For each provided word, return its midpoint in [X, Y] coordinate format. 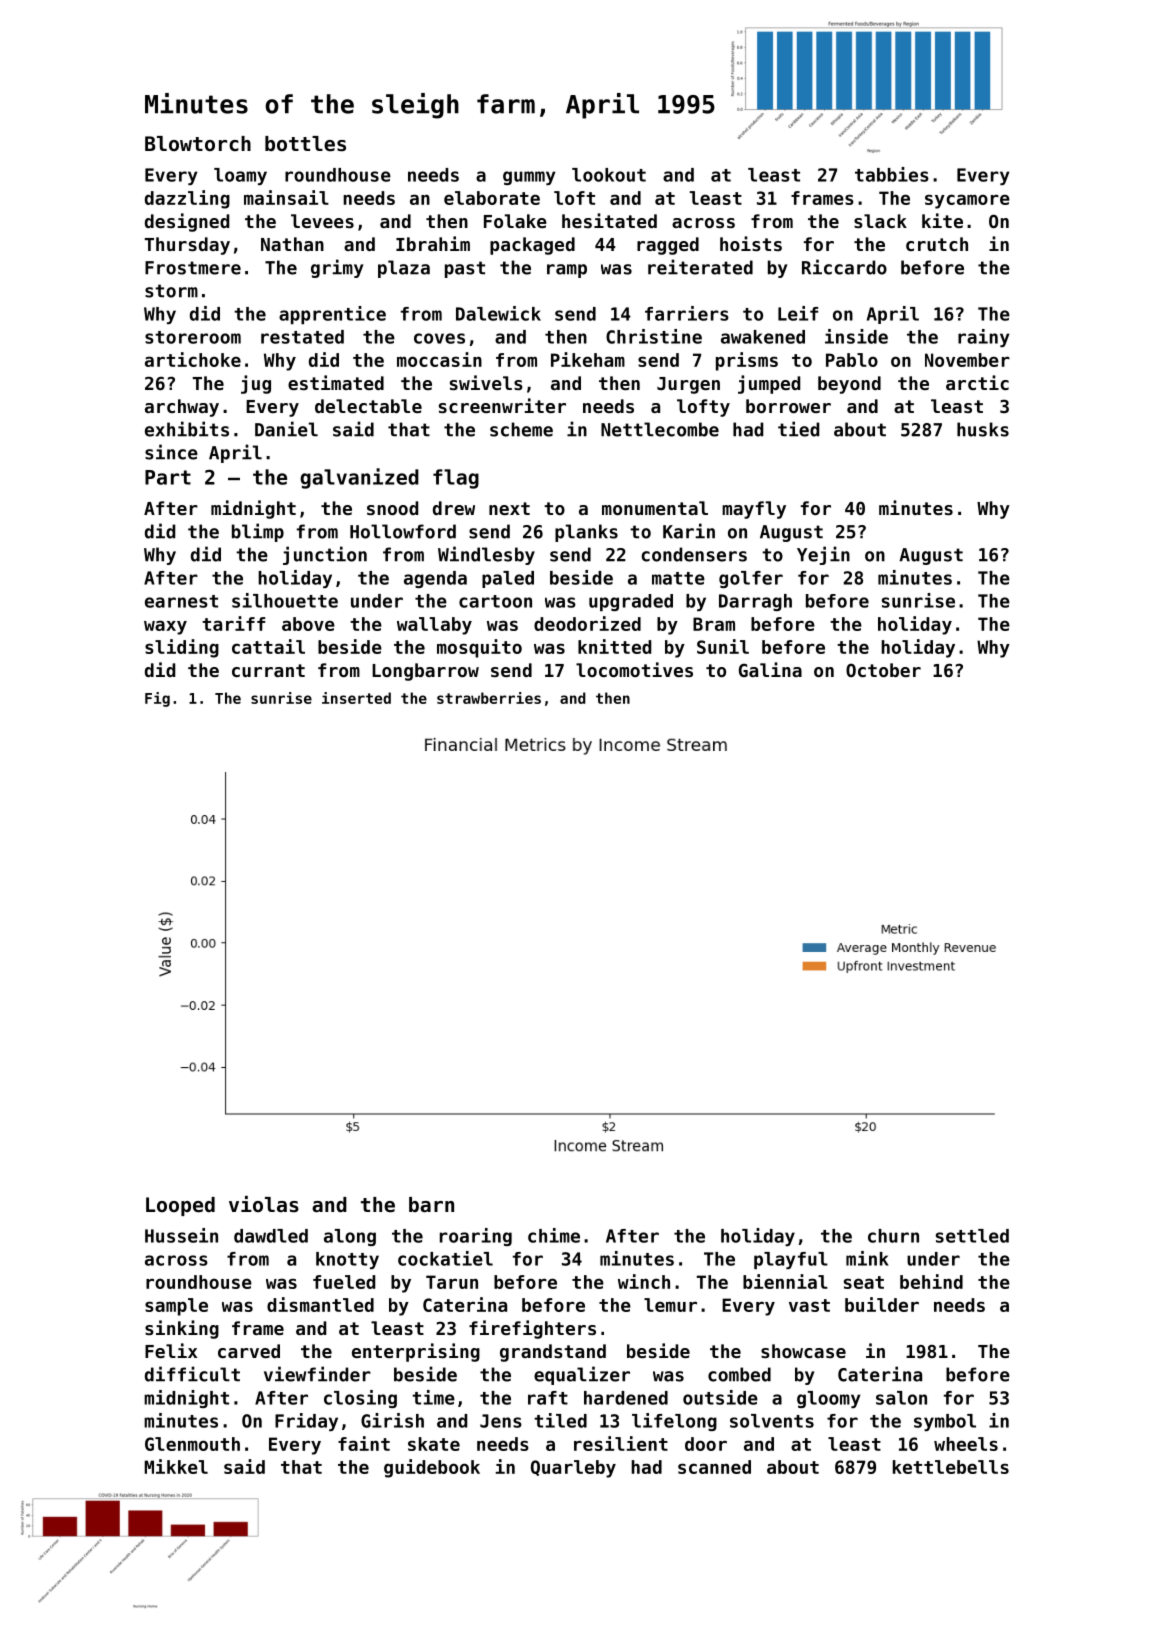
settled [972, 1236]
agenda [435, 579]
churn [893, 1236]
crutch [937, 244]
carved [249, 1351]
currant [268, 670]
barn [431, 1204]
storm [171, 291]
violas [264, 1204]
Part [168, 477]
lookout [609, 175]
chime [554, 1235]
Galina [770, 669]
